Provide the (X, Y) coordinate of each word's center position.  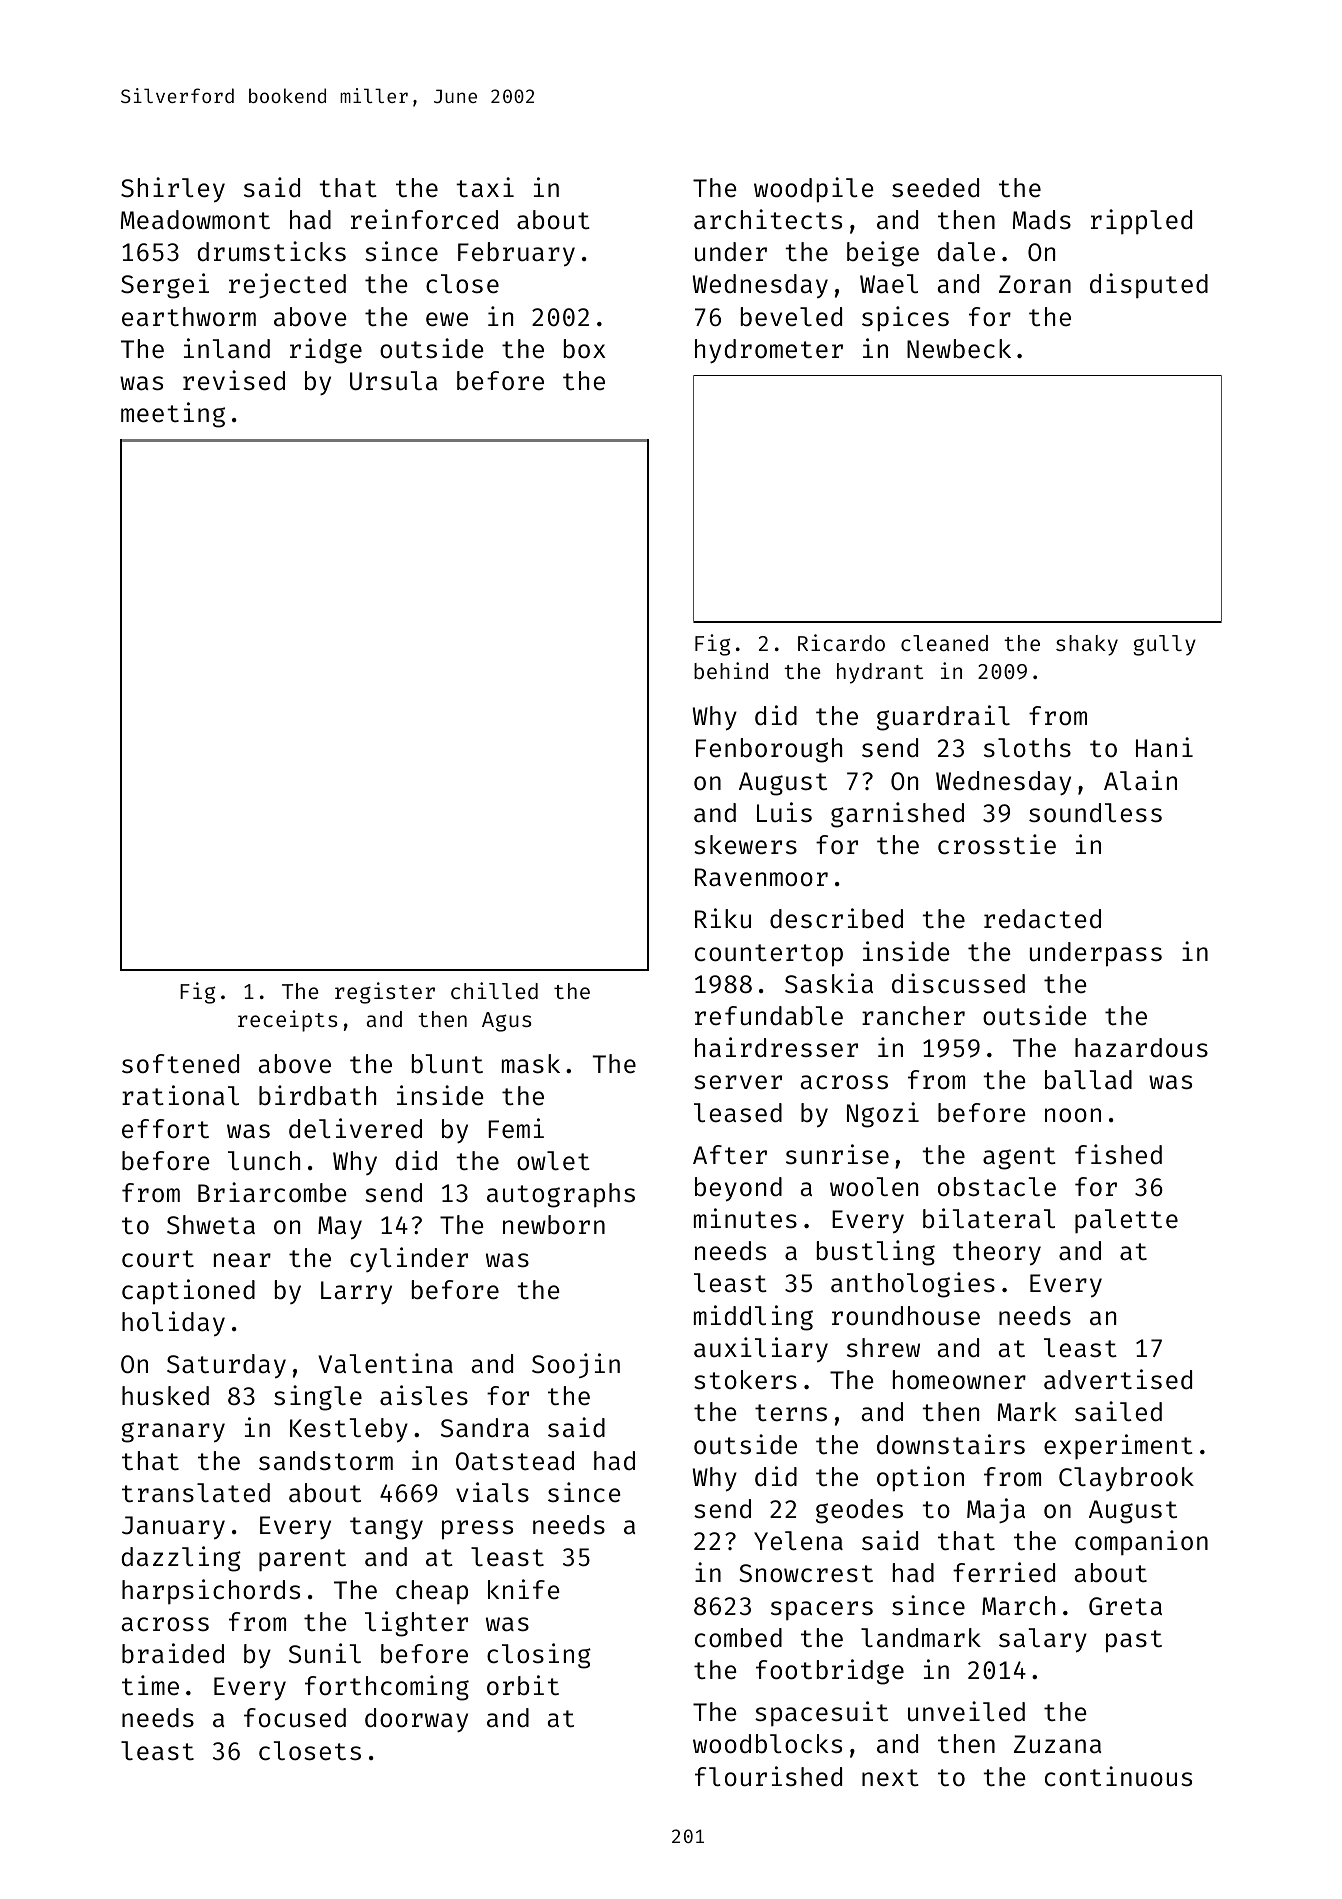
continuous (1118, 1776)
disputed (1149, 285)
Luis (784, 812)
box (584, 349)
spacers (822, 1610)
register (385, 993)
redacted (1042, 919)
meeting (173, 415)
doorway (416, 1720)
